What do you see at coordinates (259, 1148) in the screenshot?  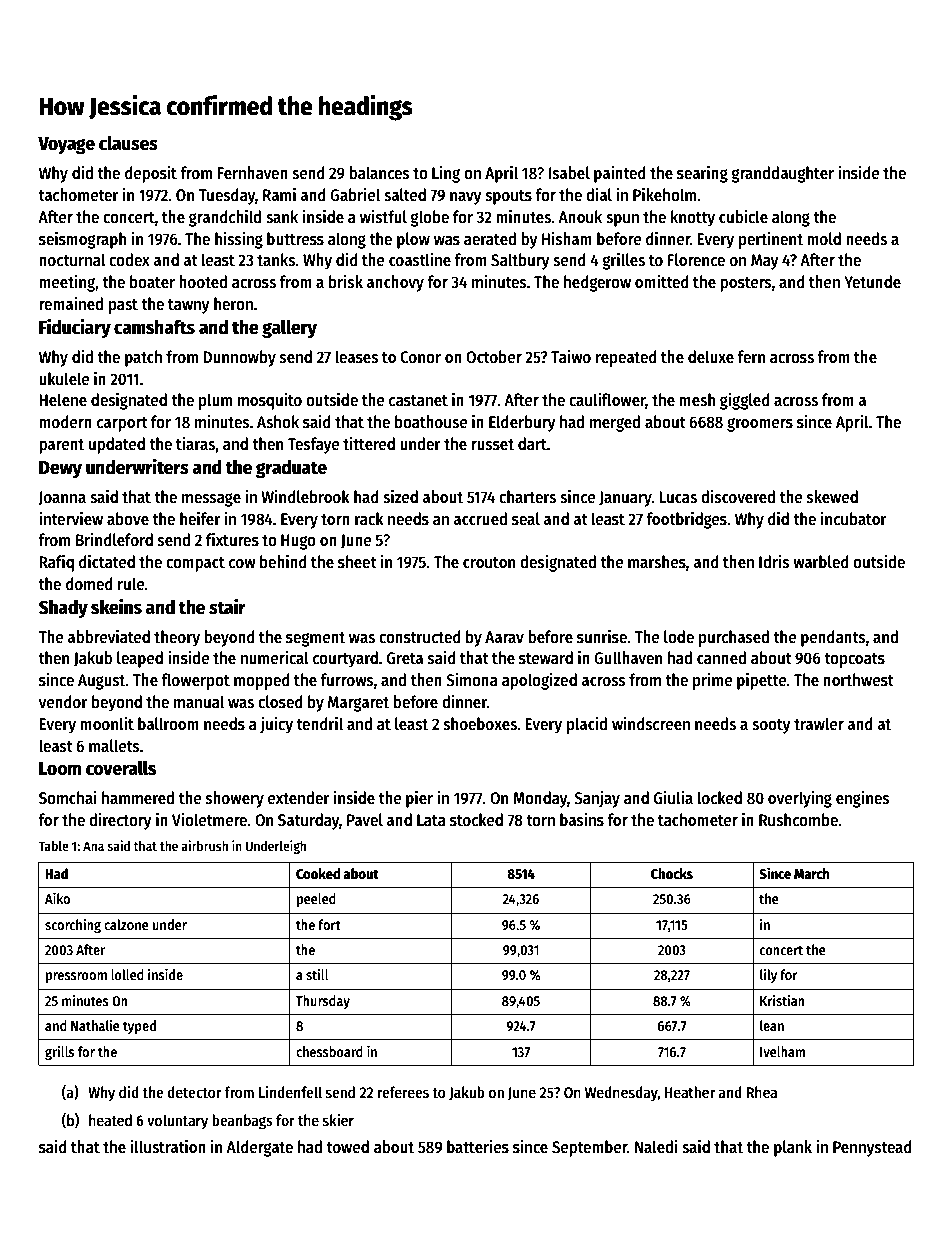 I see `Aldergate` at bounding box center [259, 1148].
